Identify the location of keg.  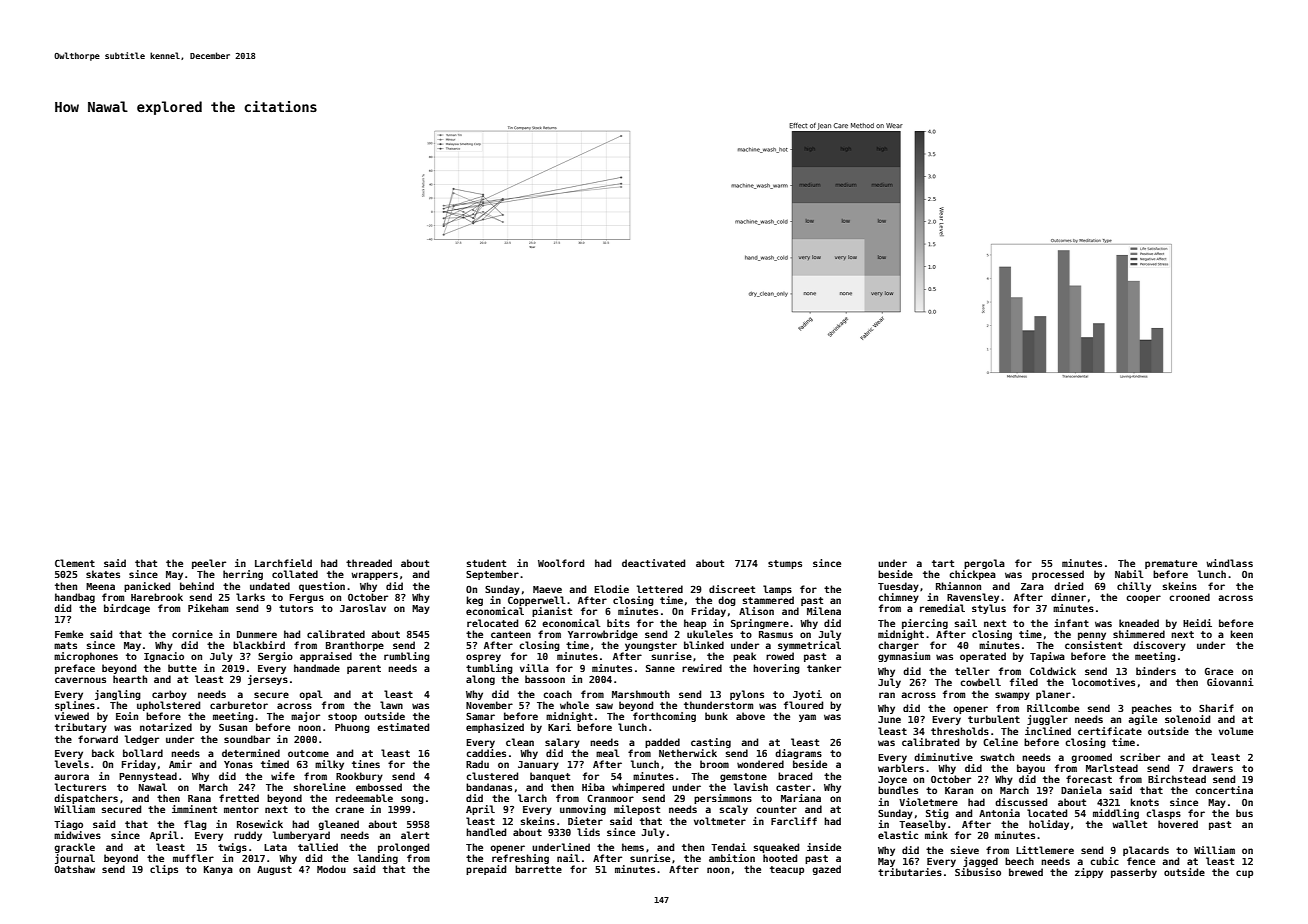
(474, 601).
